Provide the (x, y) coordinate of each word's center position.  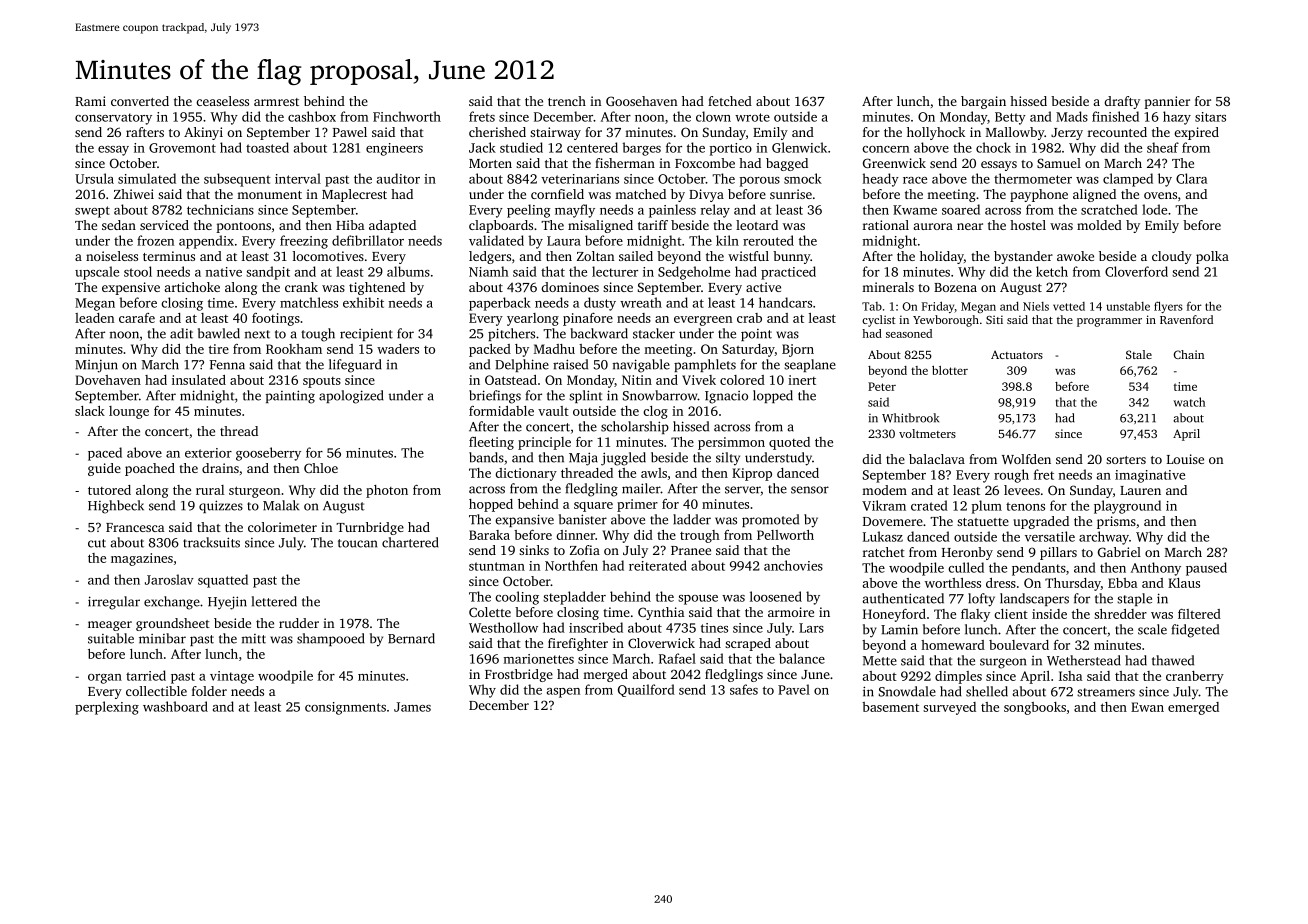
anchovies (793, 565)
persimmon (731, 443)
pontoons (243, 227)
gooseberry (268, 454)
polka (1212, 257)
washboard (175, 706)
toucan (357, 543)
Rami (90, 101)
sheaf (1163, 147)
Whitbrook (910, 418)
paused (1206, 569)
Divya (706, 195)
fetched (730, 101)
